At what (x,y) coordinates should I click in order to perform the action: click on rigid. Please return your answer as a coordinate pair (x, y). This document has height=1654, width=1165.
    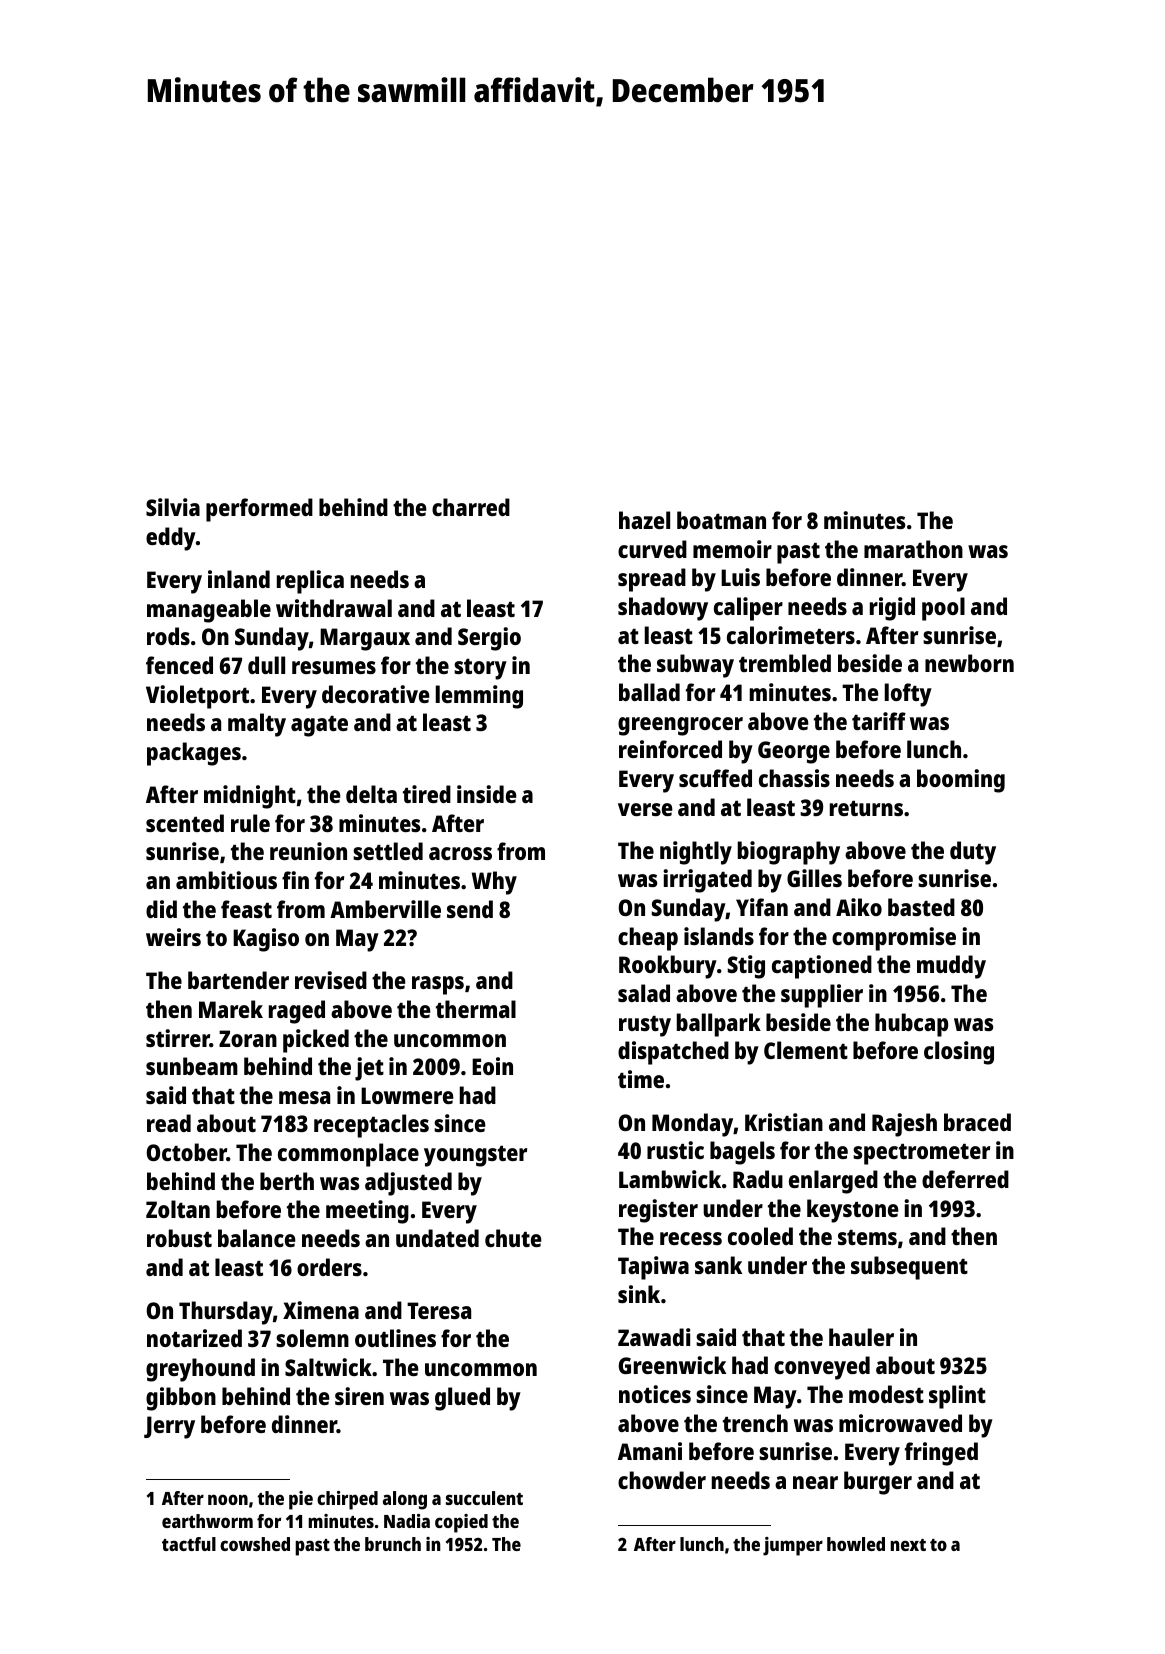
    Looking at the image, I should click on (892, 609).
